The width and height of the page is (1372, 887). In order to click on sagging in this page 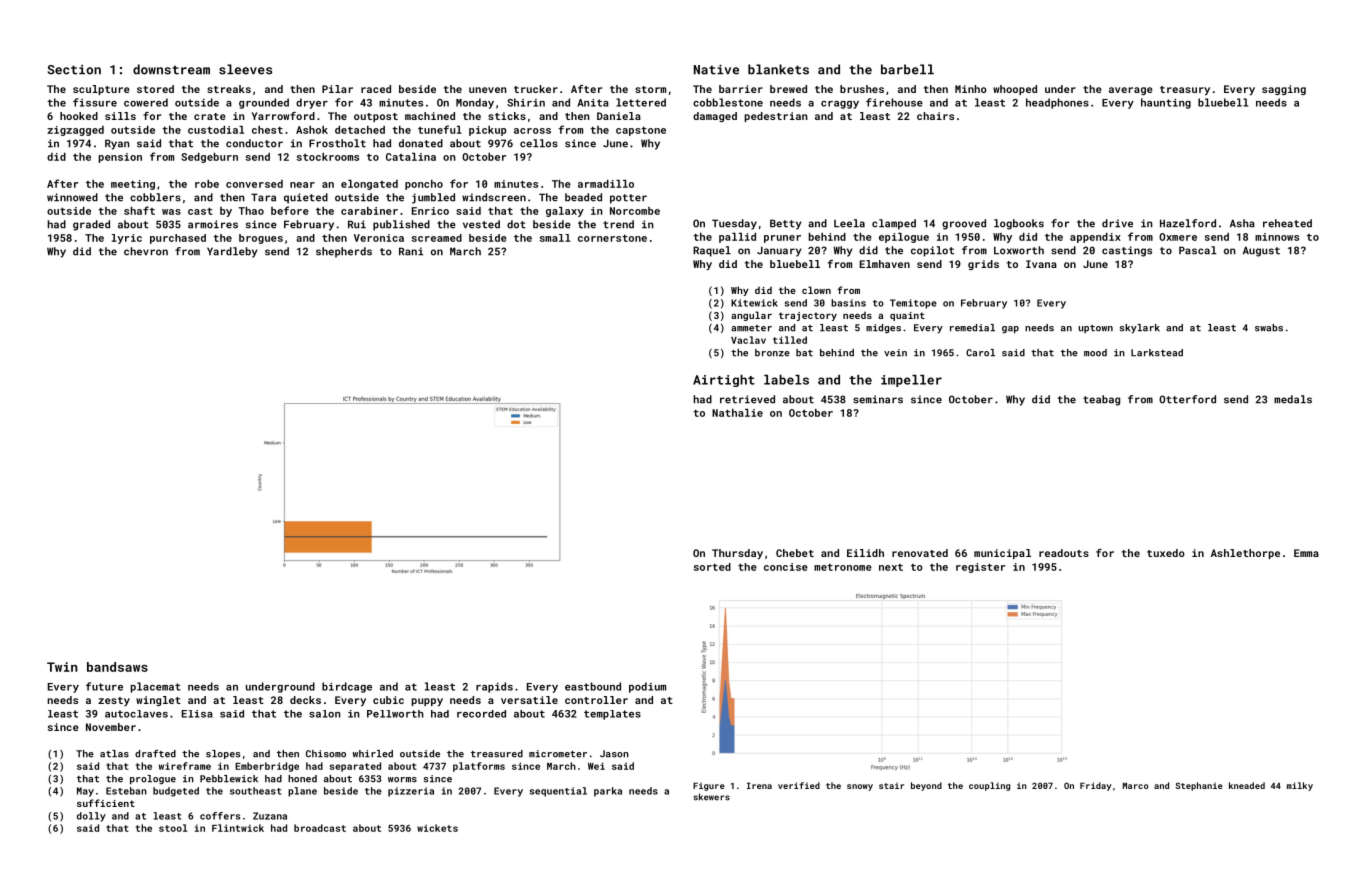, I will do `click(1284, 90)`.
